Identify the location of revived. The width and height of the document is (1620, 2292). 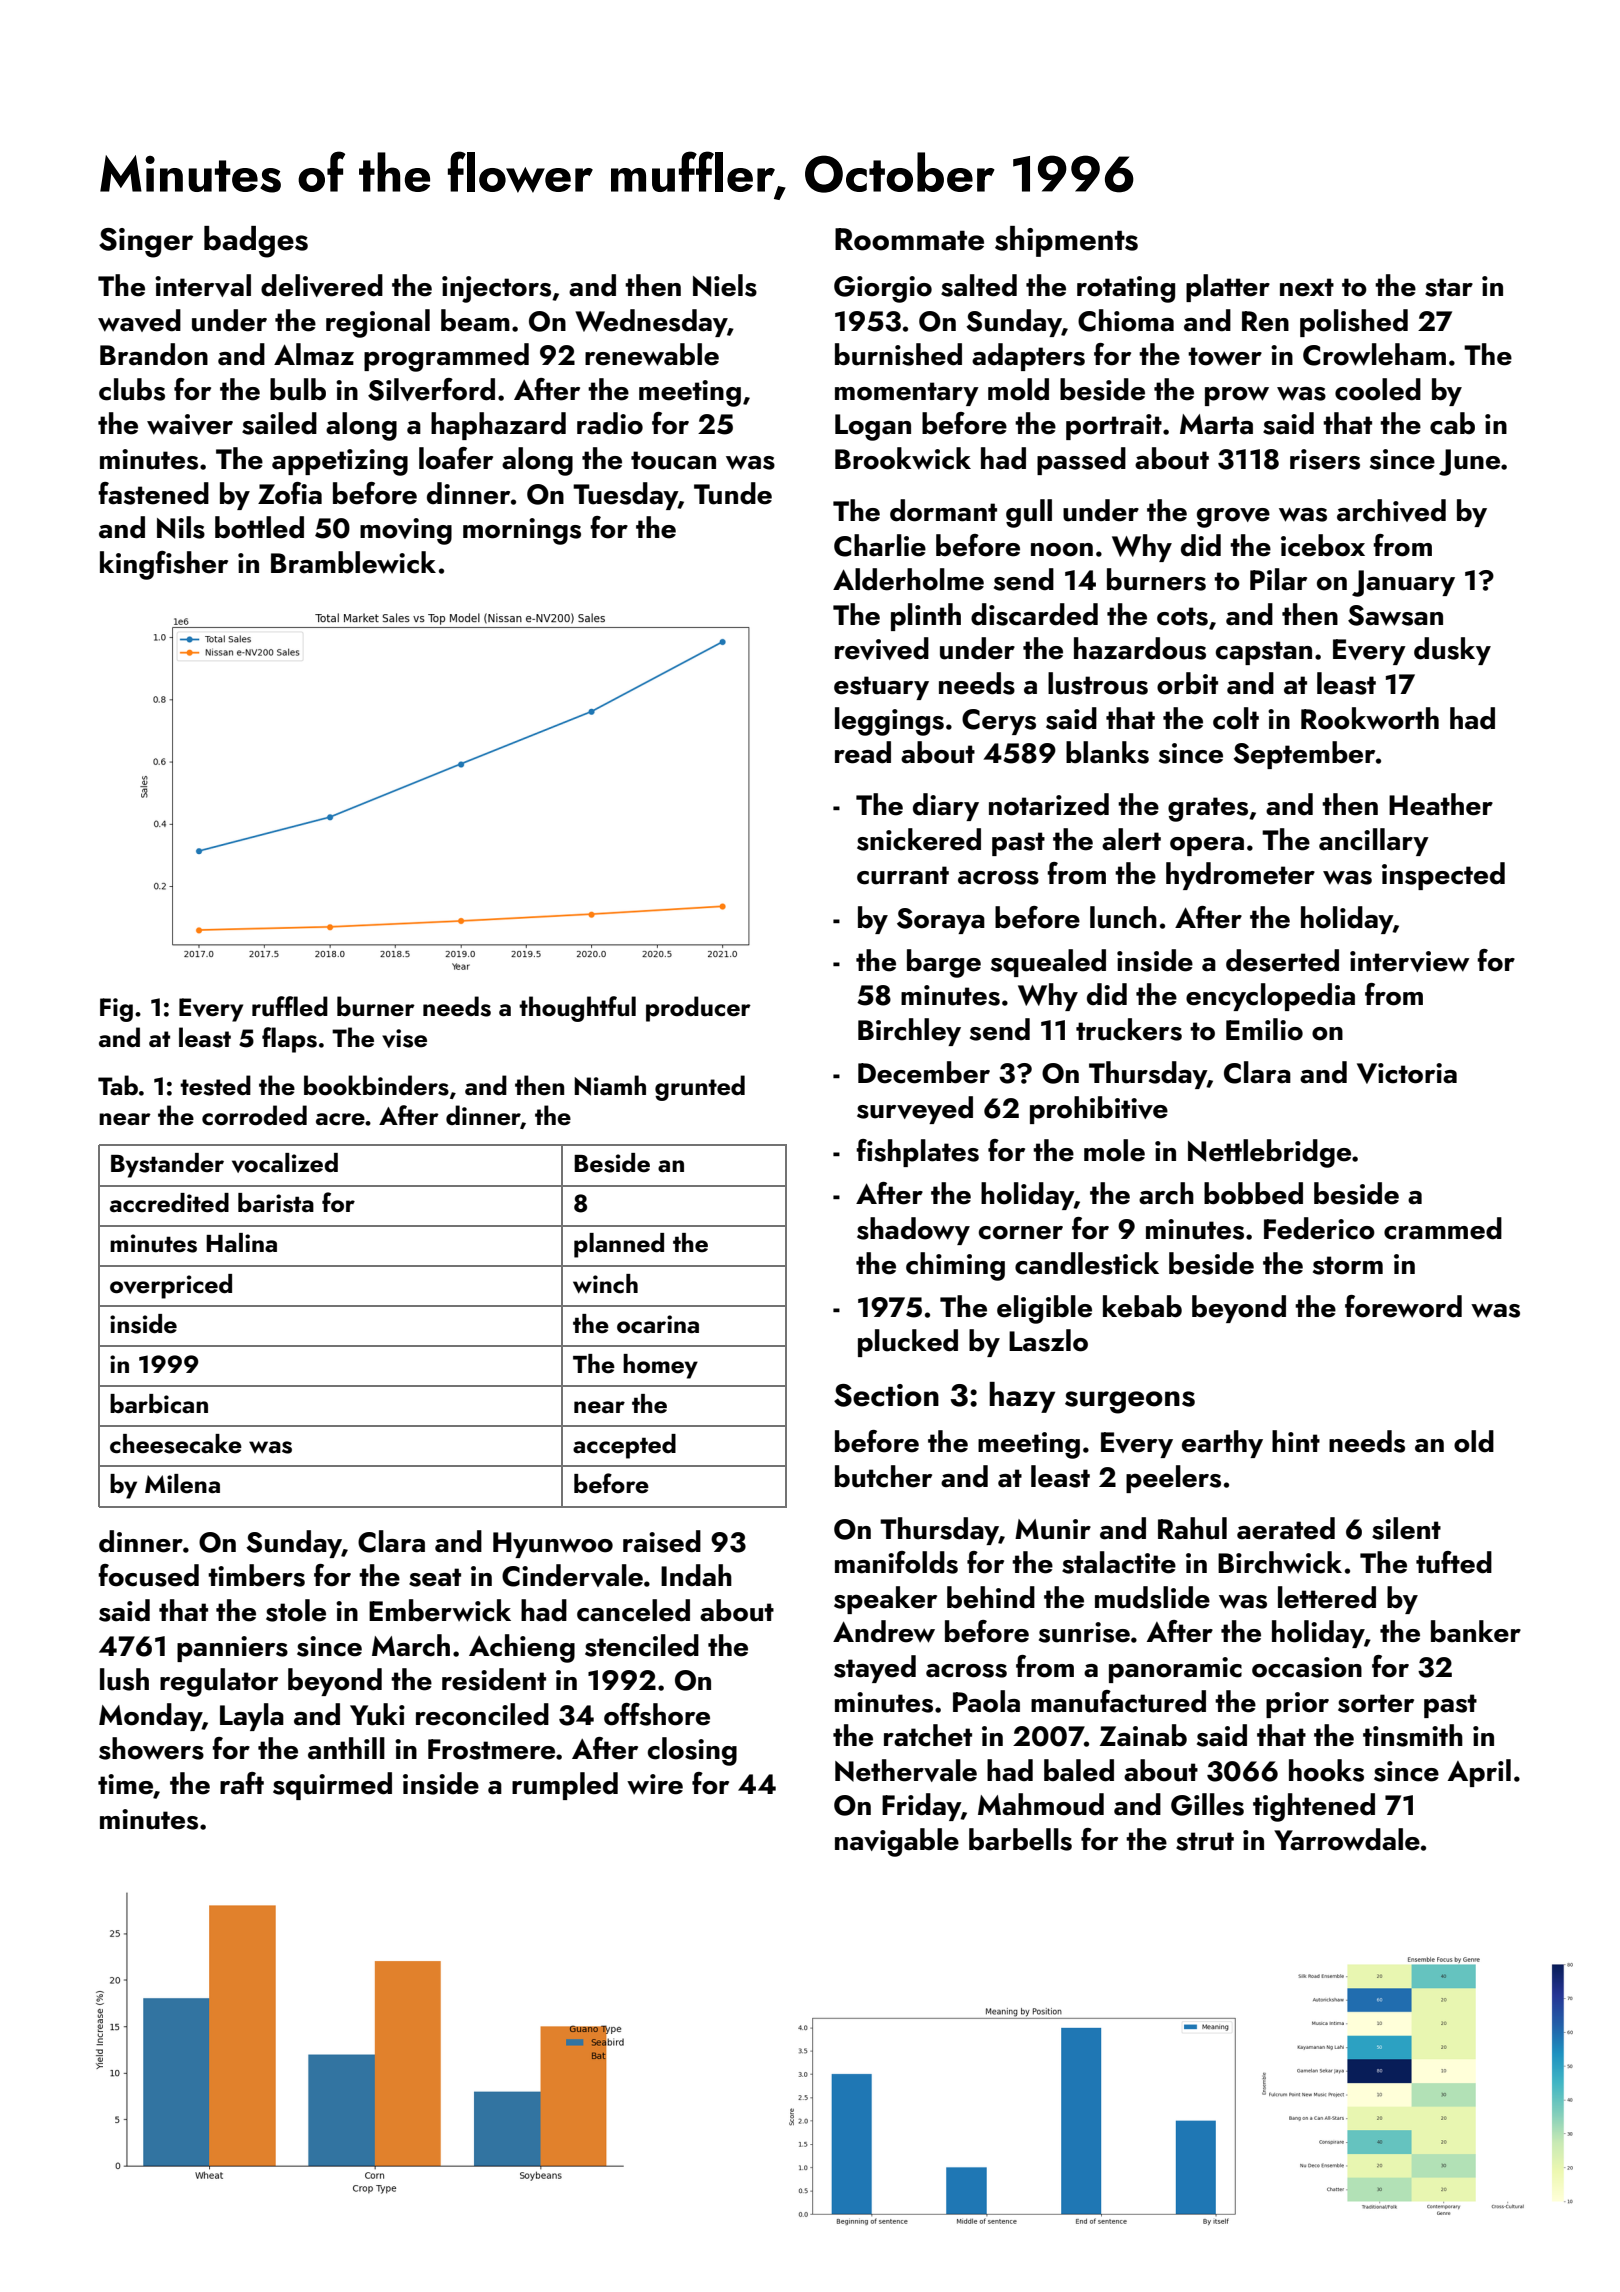
(882, 648).
